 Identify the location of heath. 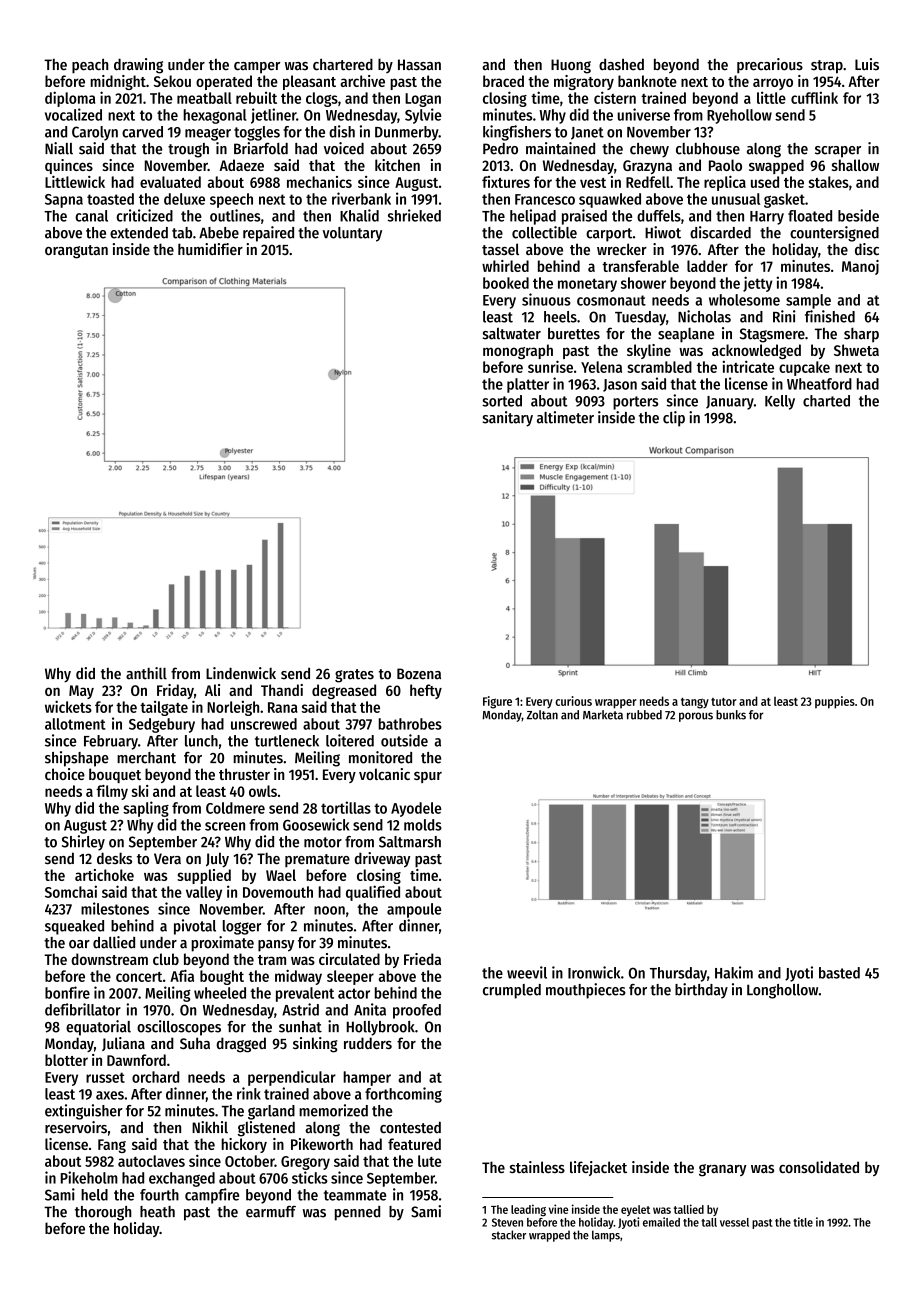
(157, 1212).
